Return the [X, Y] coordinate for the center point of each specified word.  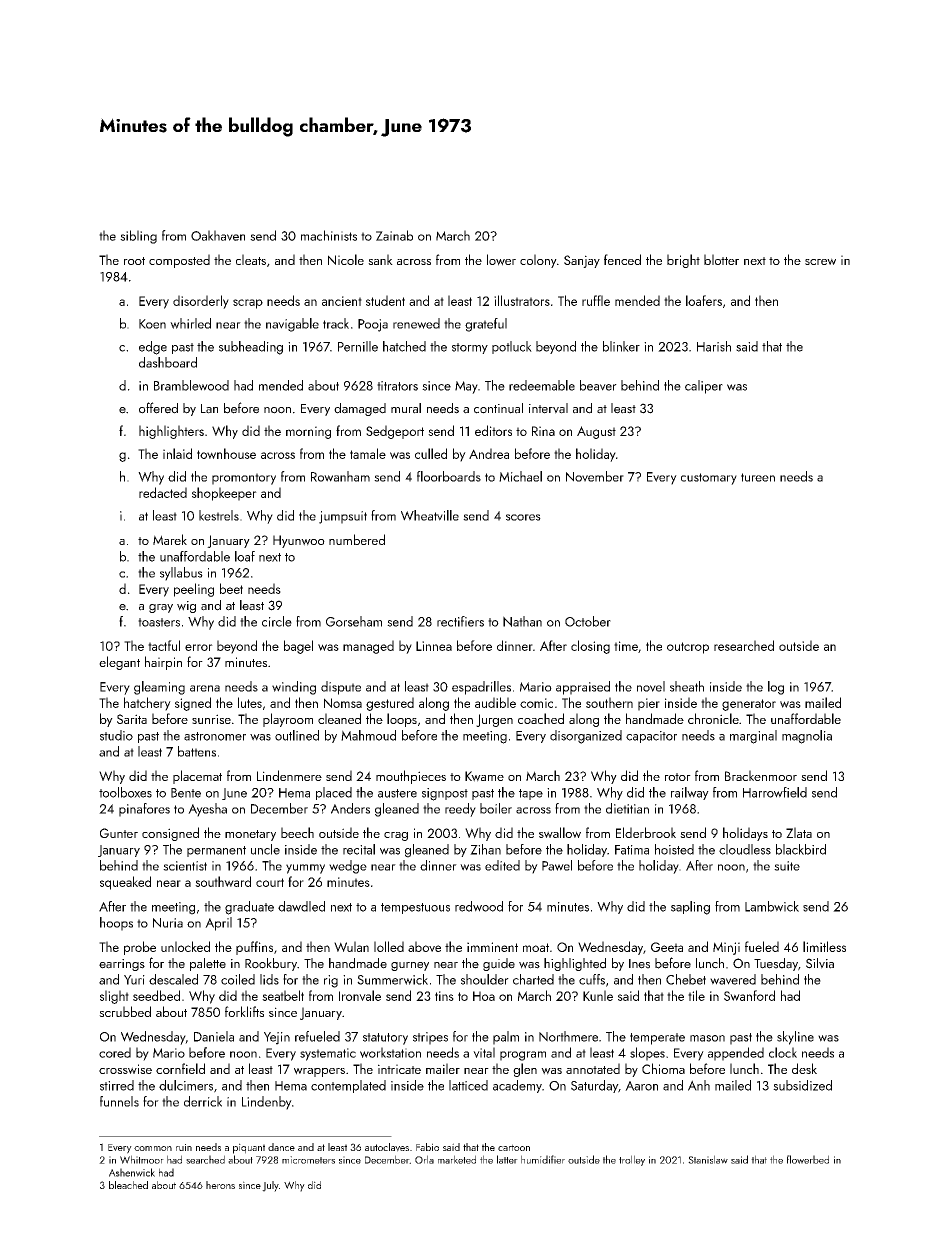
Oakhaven [218, 235]
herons [220, 1185]
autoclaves [387, 1147]
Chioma [663, 1068]
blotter [721, 259]
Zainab [394, 235]
